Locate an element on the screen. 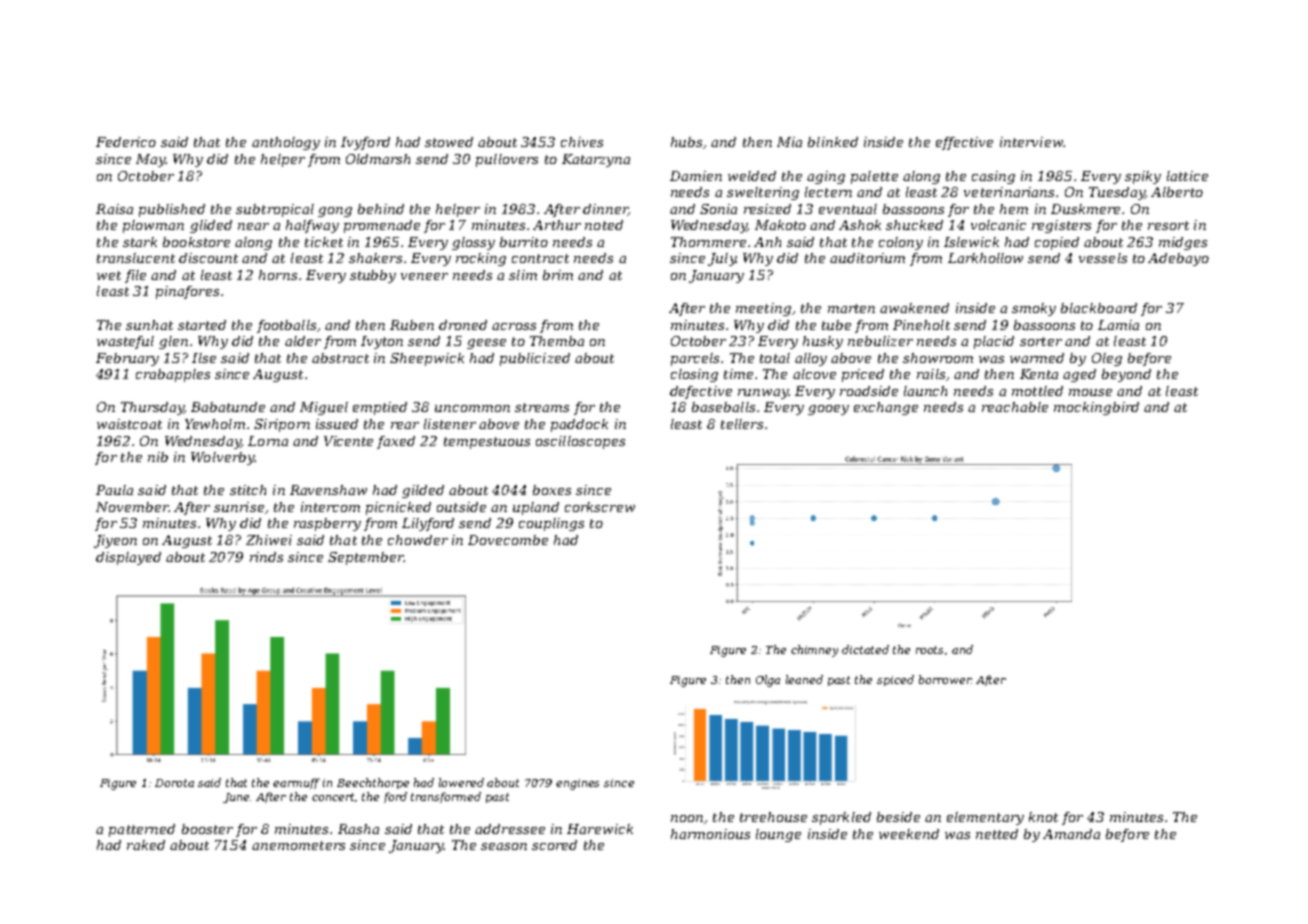 This screenshot has width=1308, height=924. meeting is located at coordinates (763, 309).
